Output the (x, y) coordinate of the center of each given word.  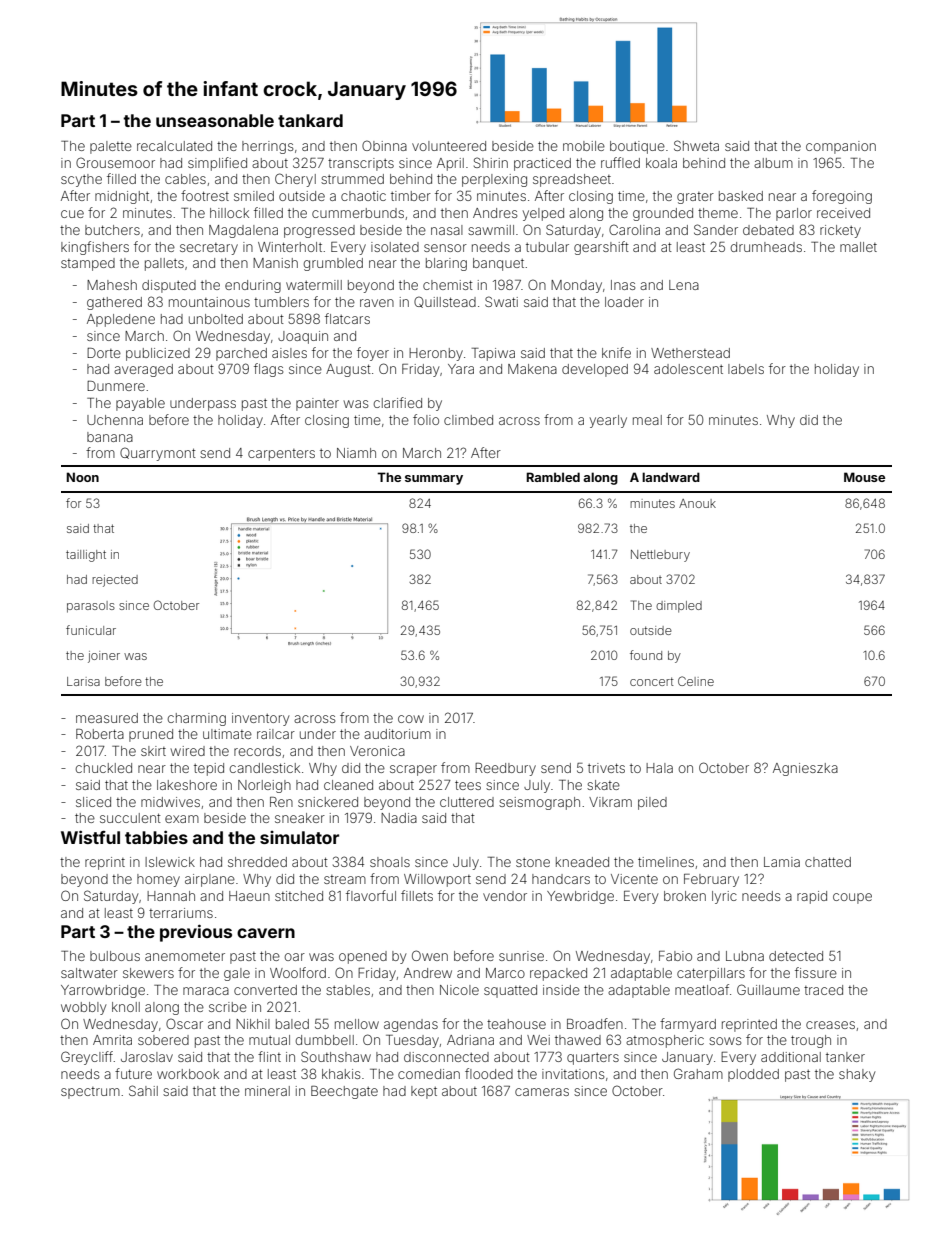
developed (595, 370)
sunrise (521, 956)
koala (661, 163)
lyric (724, 897)
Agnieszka (805, 769)
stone (533, 862)
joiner (104, 657)
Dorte (104, 352)
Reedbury (505, 769)
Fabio (675, 956)
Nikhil (253, 1024)
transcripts (361, 164)
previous (196, 933)
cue (72, 214)
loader (624, 302)
